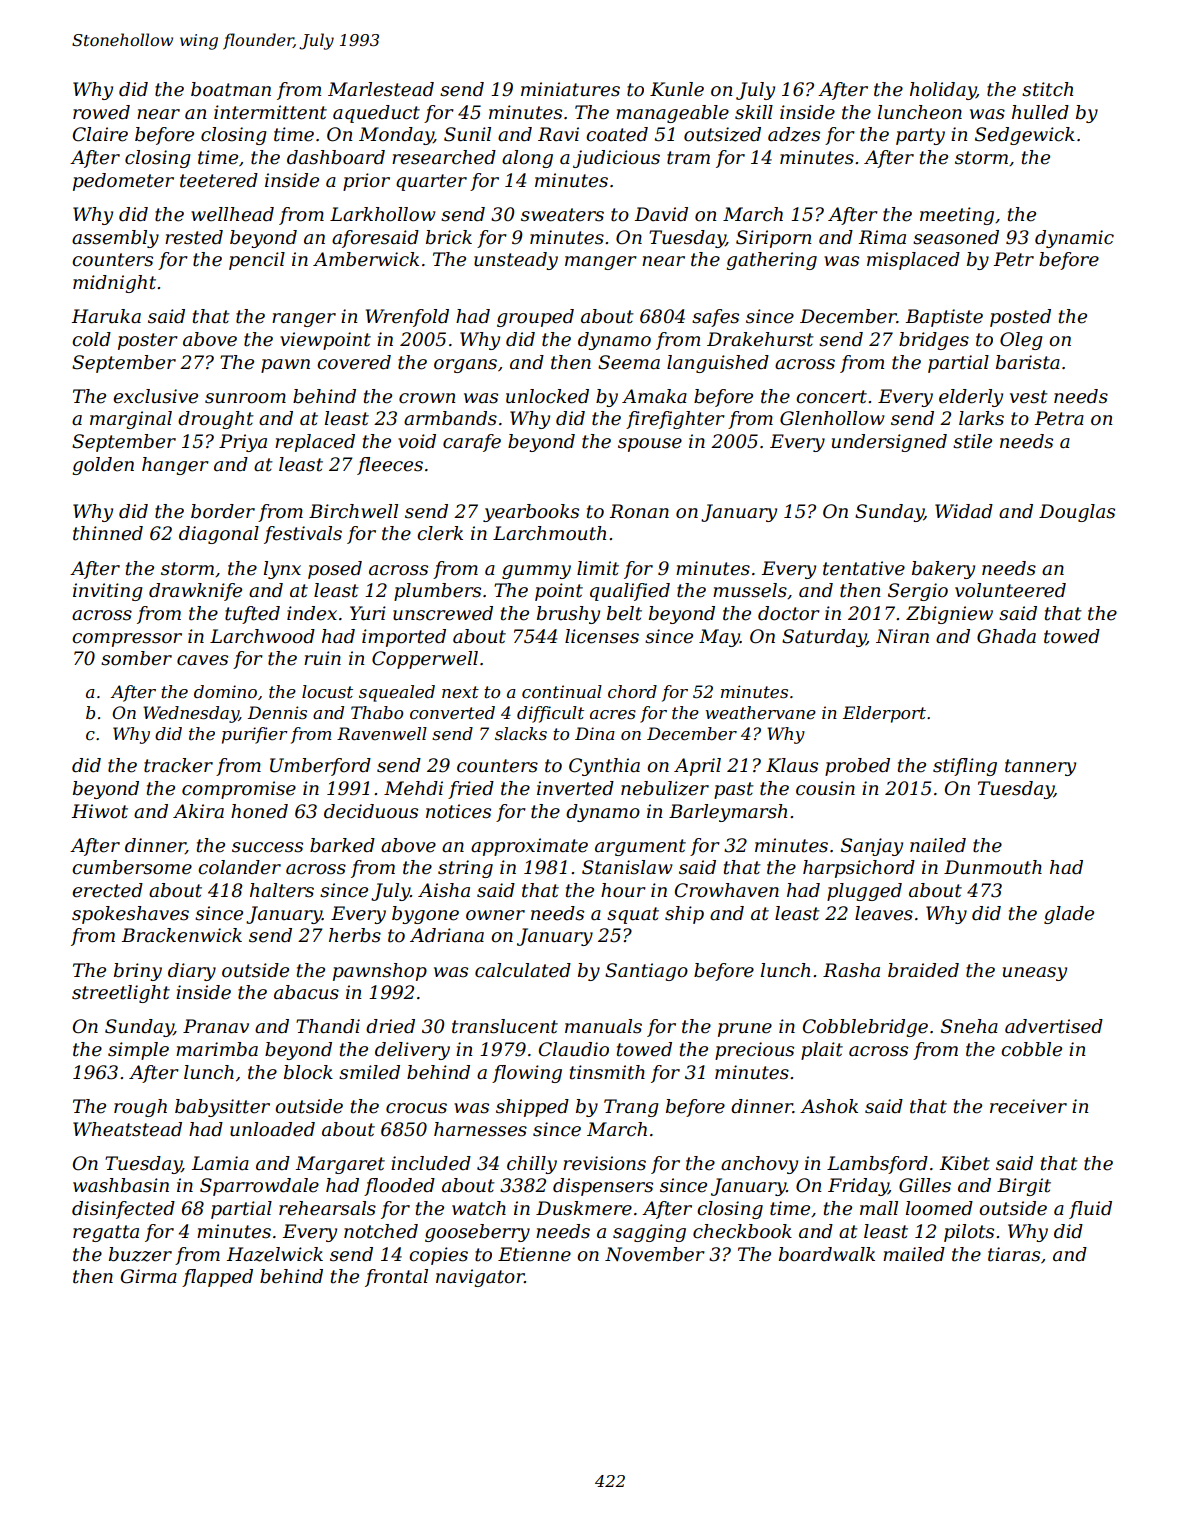 The width and height of the screenshot is (1190, 1540). I want to click on boatman, so click(231, 89).
